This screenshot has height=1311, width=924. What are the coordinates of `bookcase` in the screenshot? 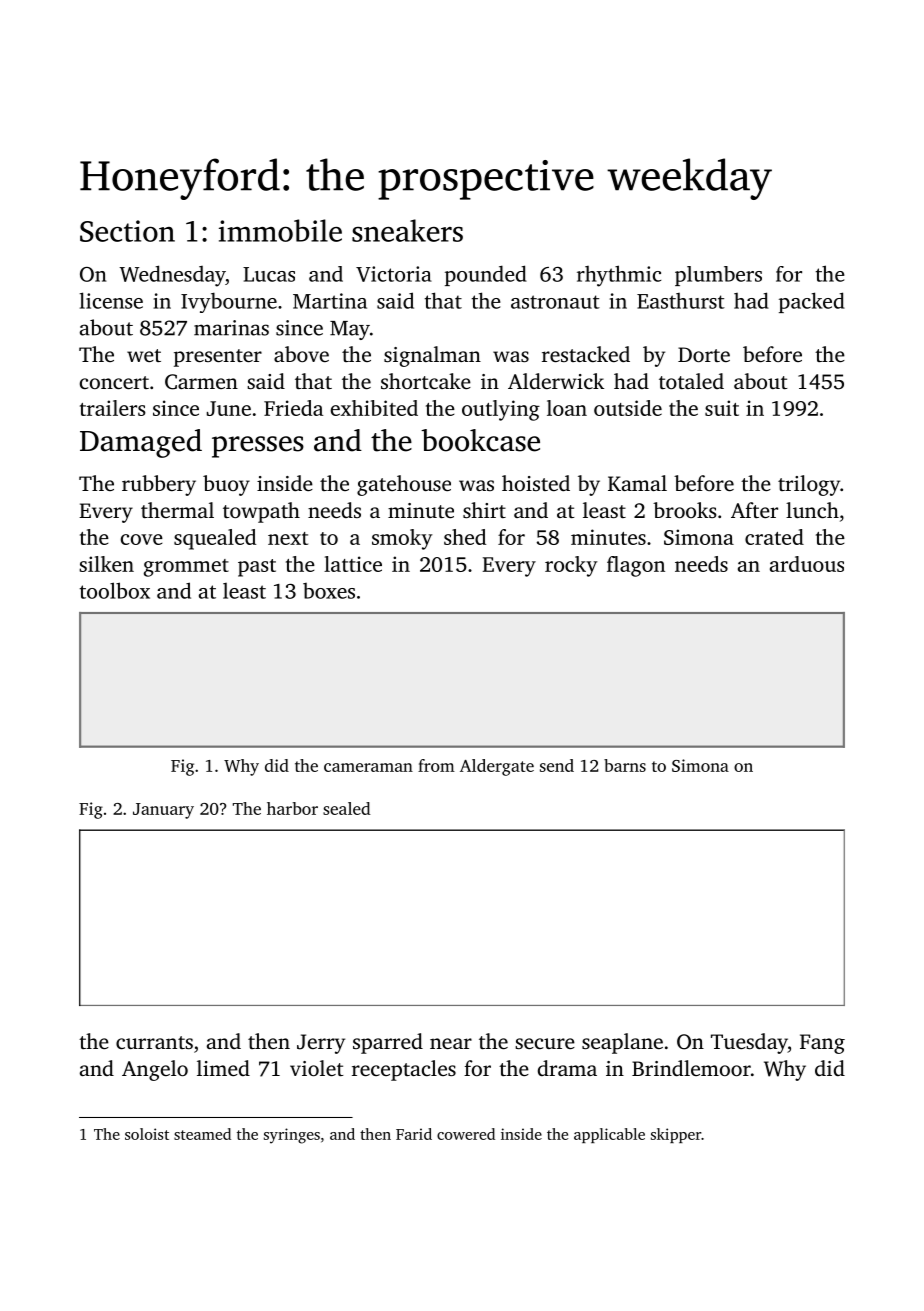 It's located at (480, 440).
